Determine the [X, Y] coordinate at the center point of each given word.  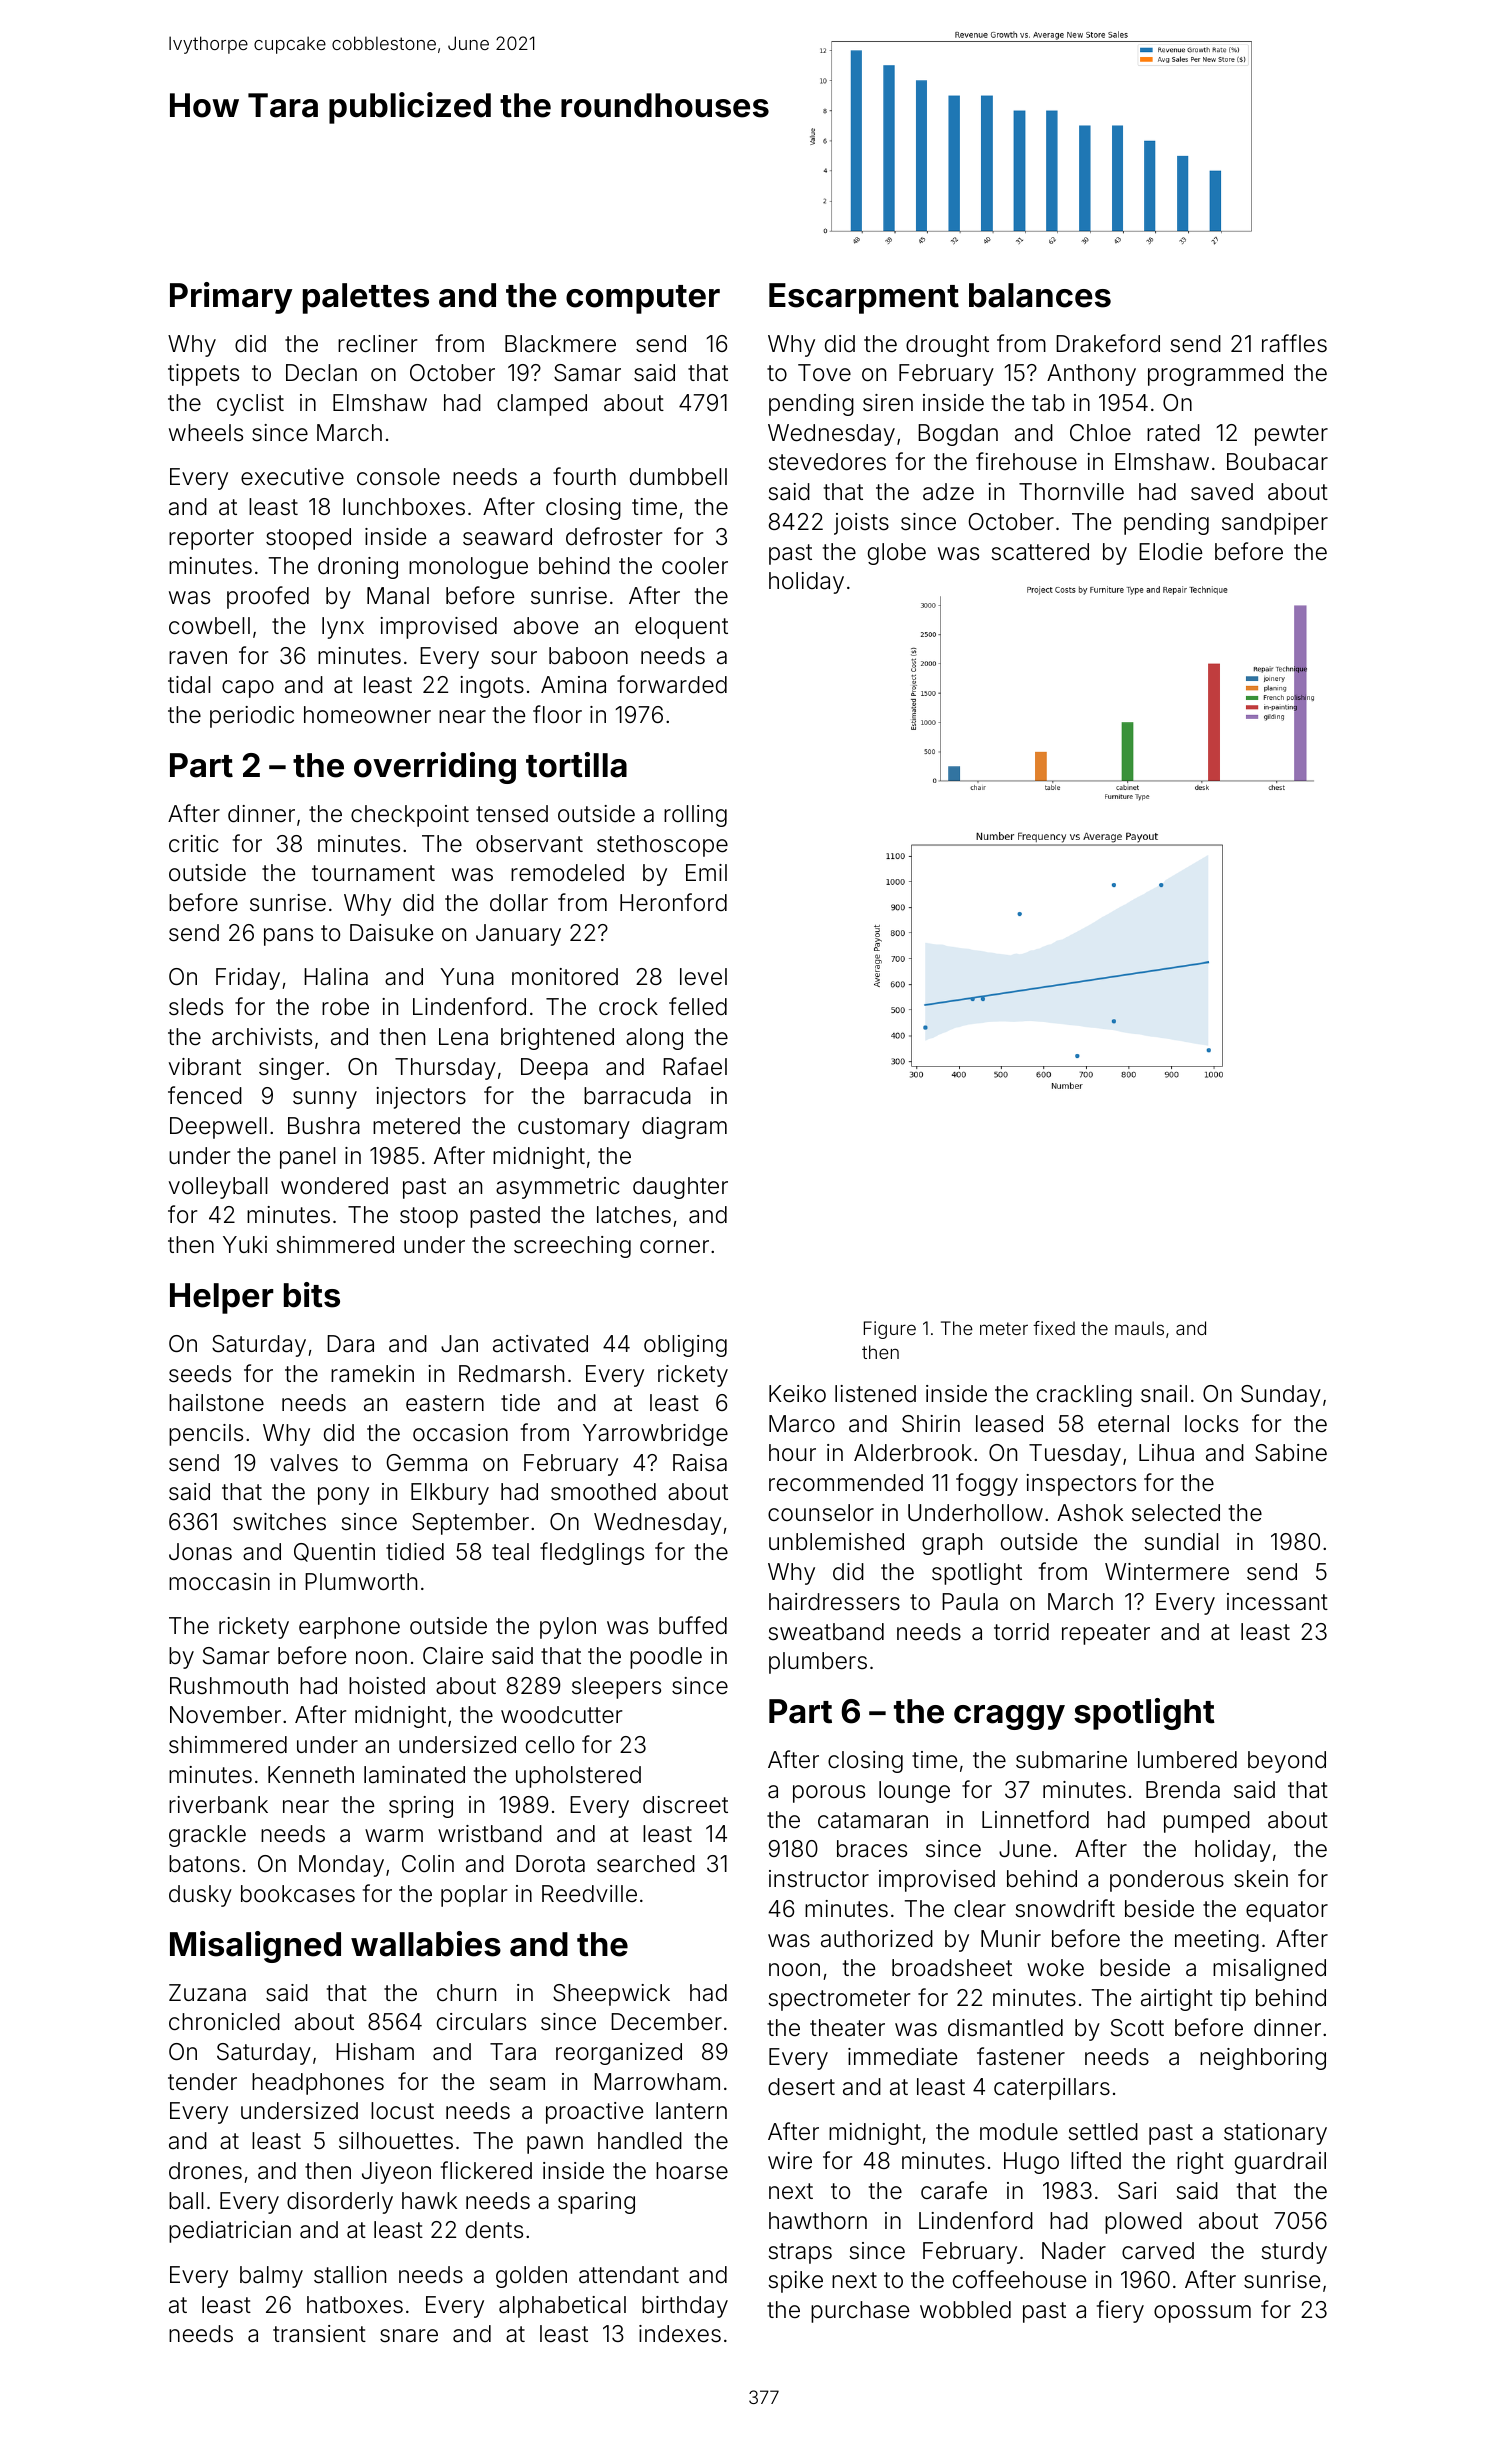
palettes [366, 298]
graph [952, 1544]
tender [202, 2082]
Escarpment [864, 298]
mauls [1139, 1328]
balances [1040, 295]
